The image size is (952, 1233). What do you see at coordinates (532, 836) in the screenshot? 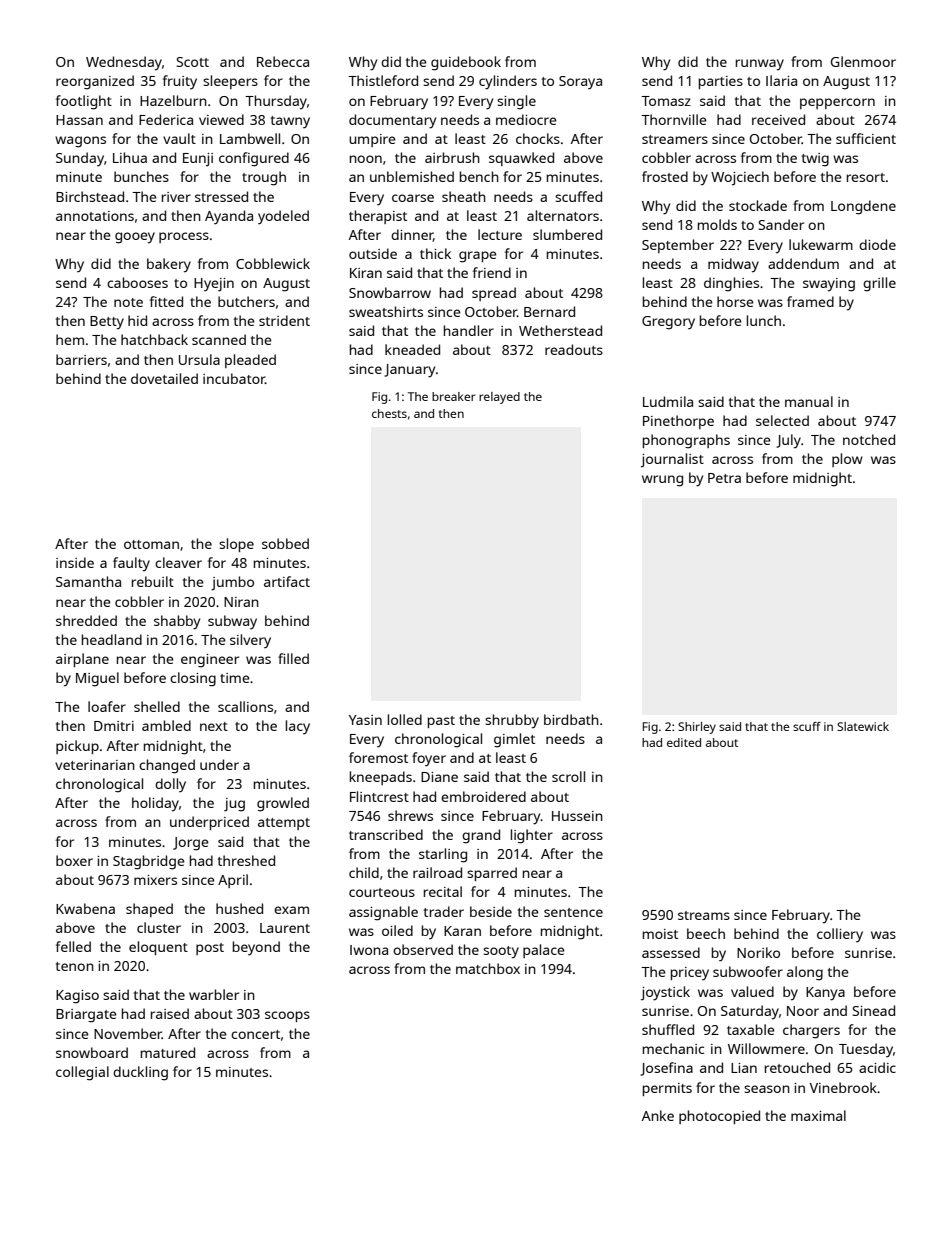
I see `lighter` at bounding box center [532, 836].
